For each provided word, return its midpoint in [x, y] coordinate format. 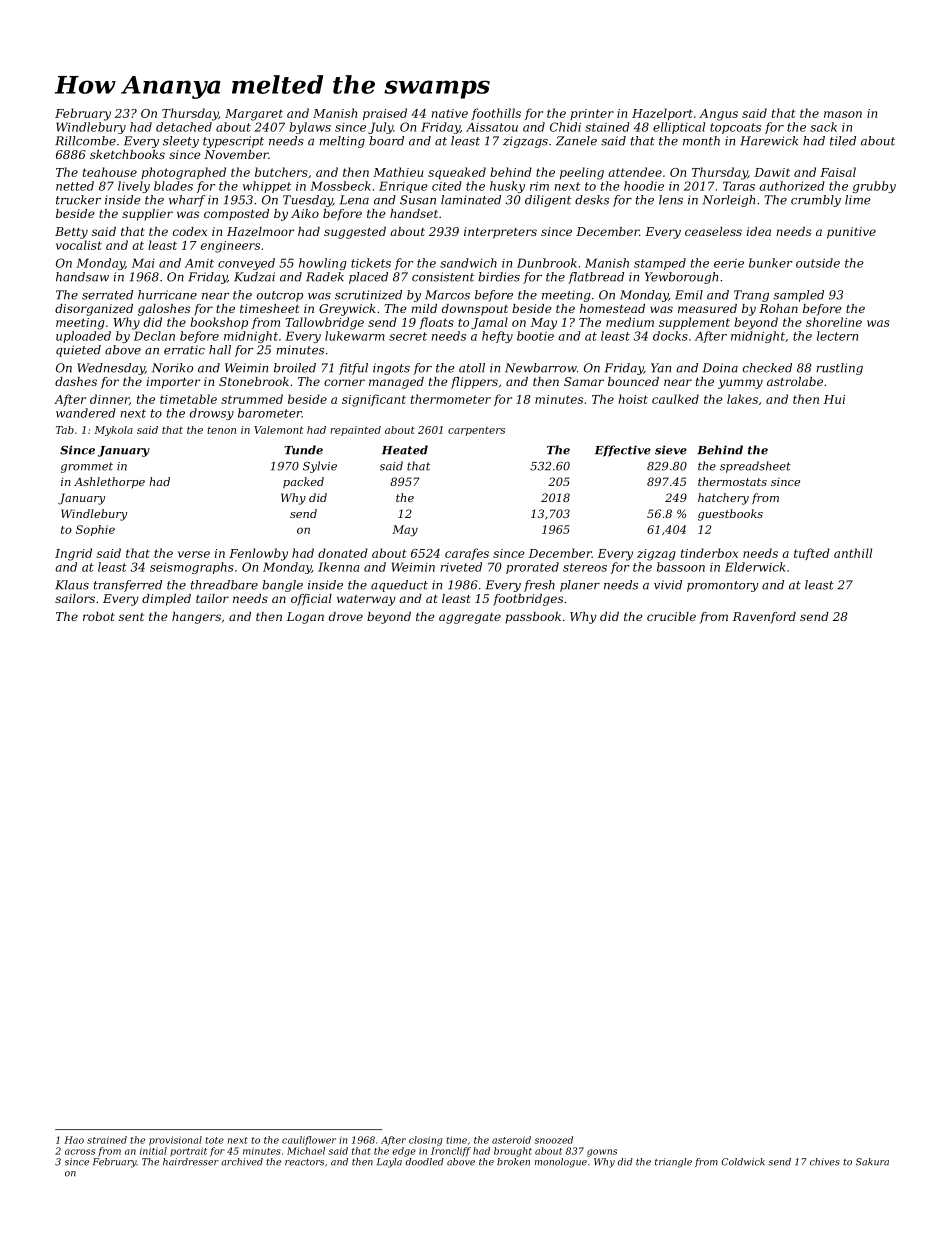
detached [184, 127]
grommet [87, 467]
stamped [660, 264]
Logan [305, 618]
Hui [834, 399]
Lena [354, 200]
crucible [671, 616]
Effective [623, 451]
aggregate [470, 618]
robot [99, 616]
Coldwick [743, 1162]
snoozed [554, 1140]
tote [214, 1140]
